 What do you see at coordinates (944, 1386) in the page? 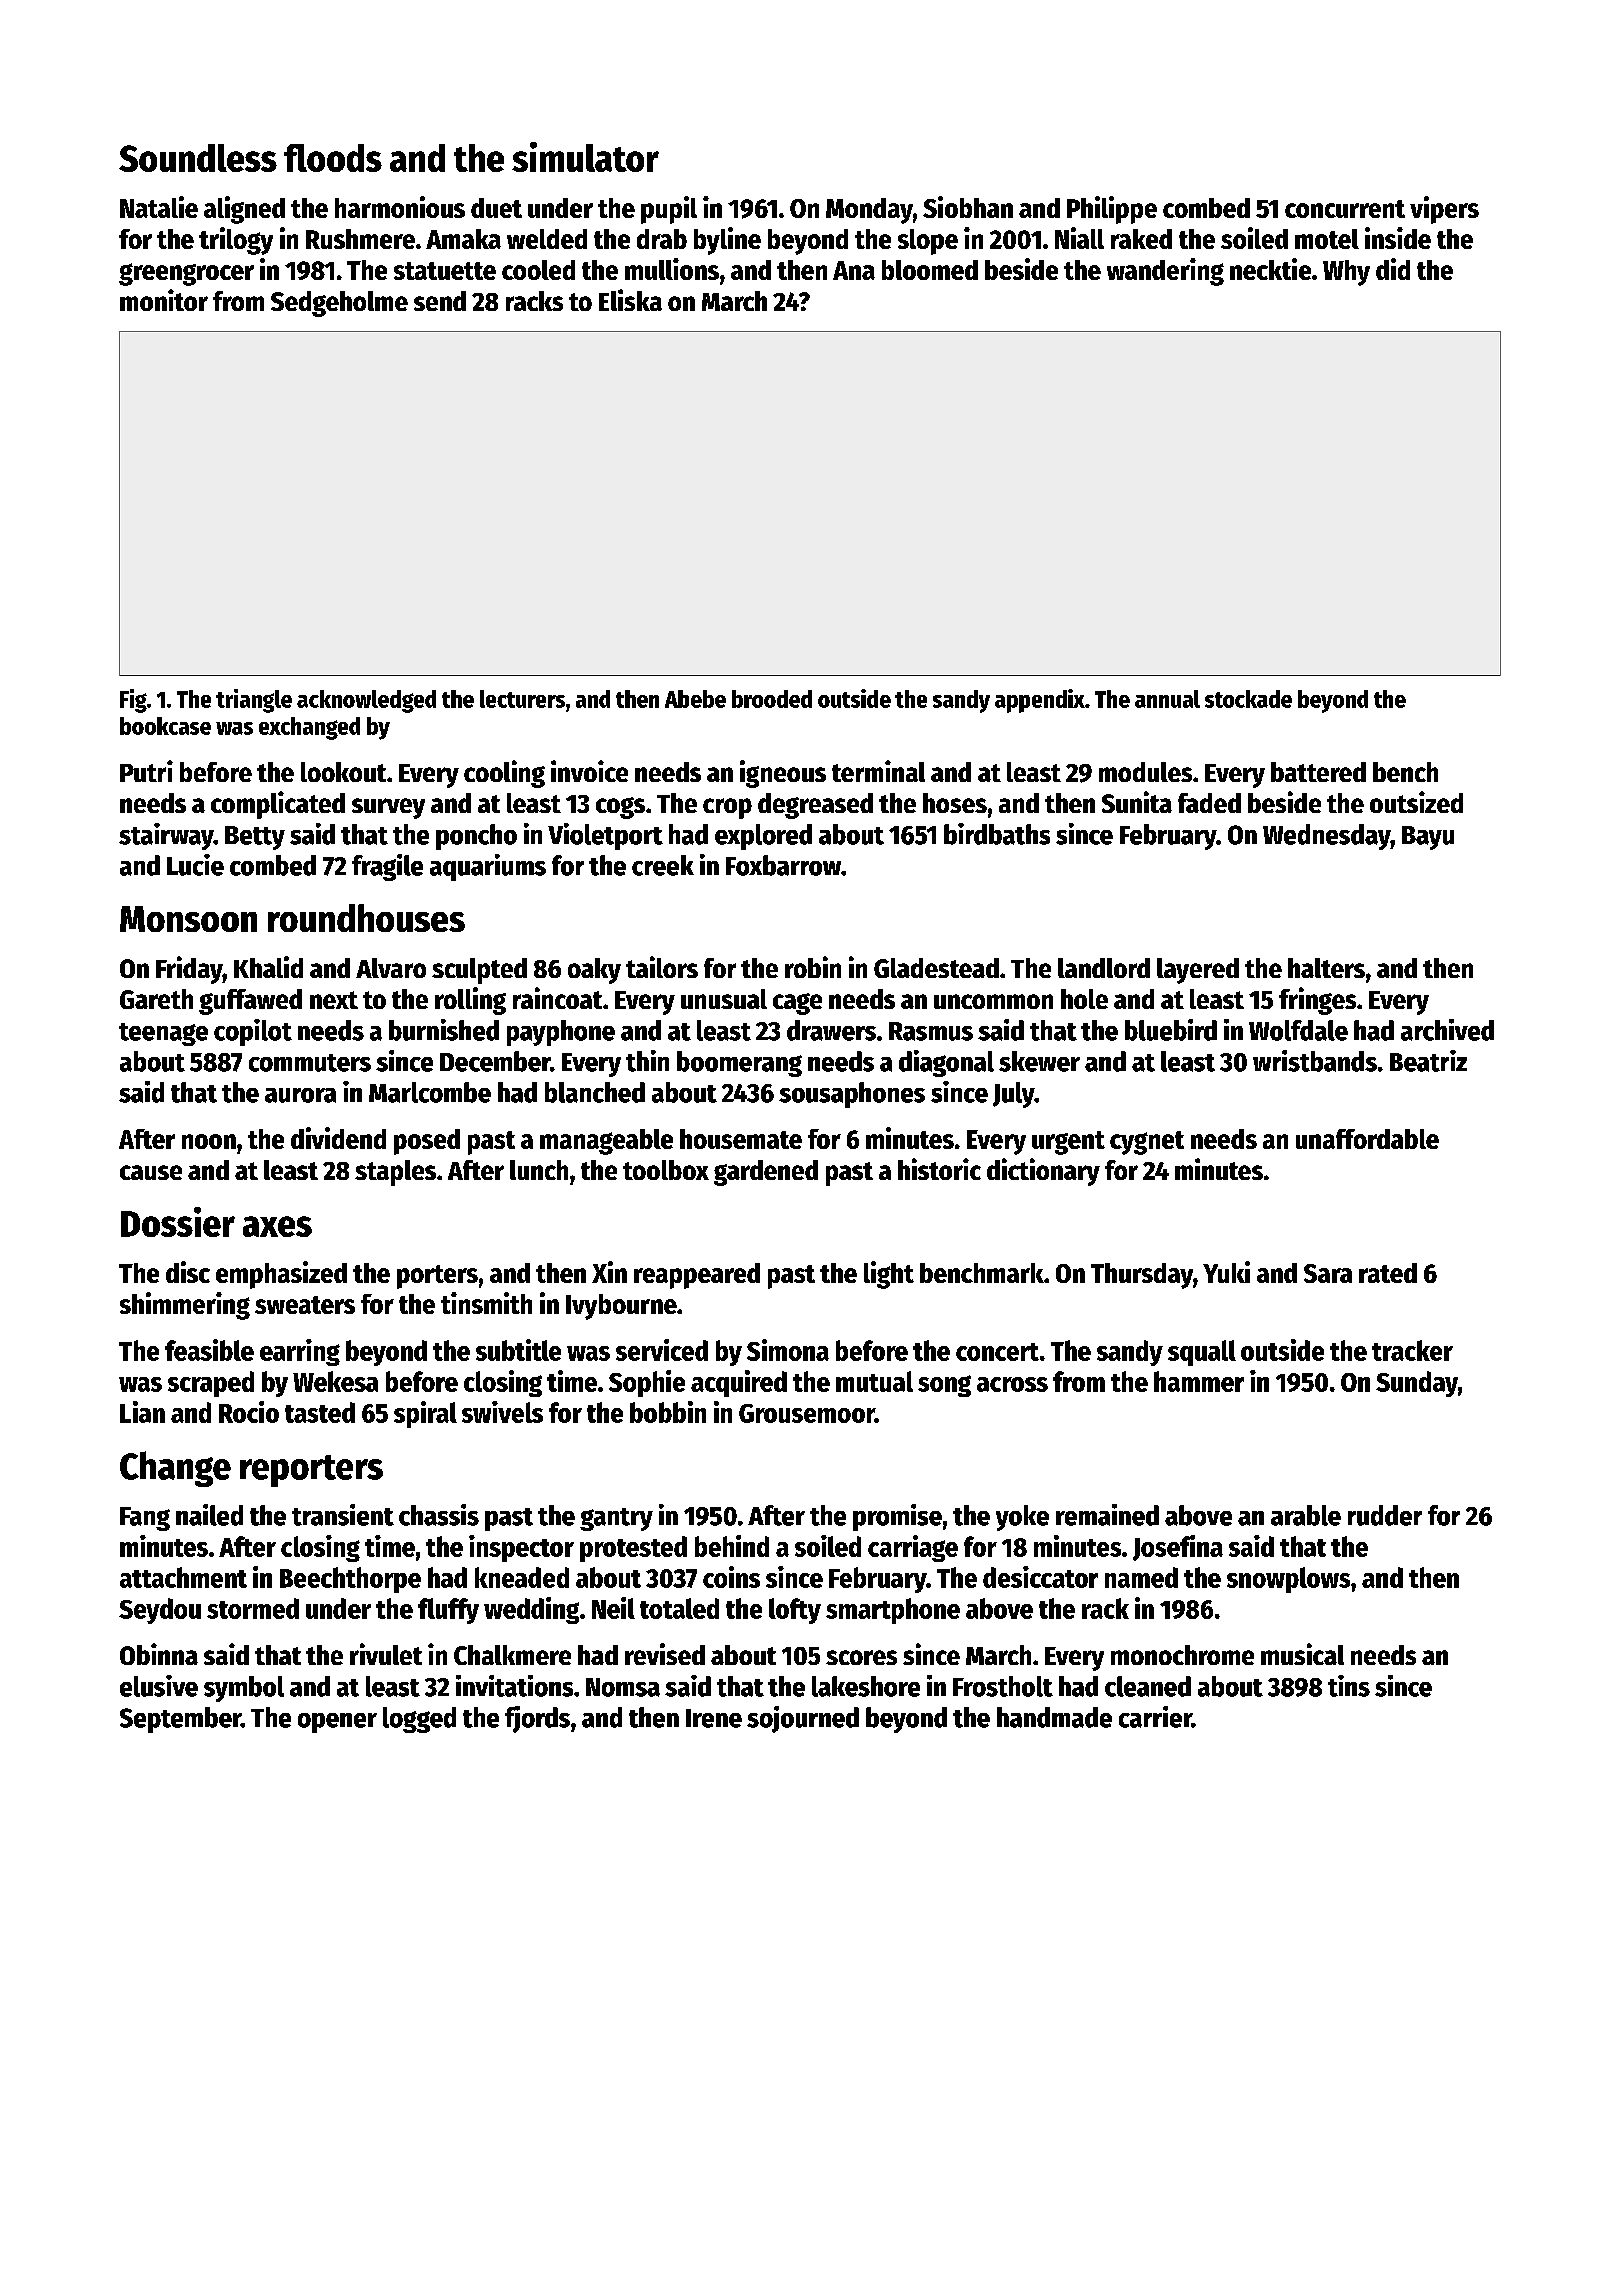
I see `song` at bounding box center [944, 1386].
